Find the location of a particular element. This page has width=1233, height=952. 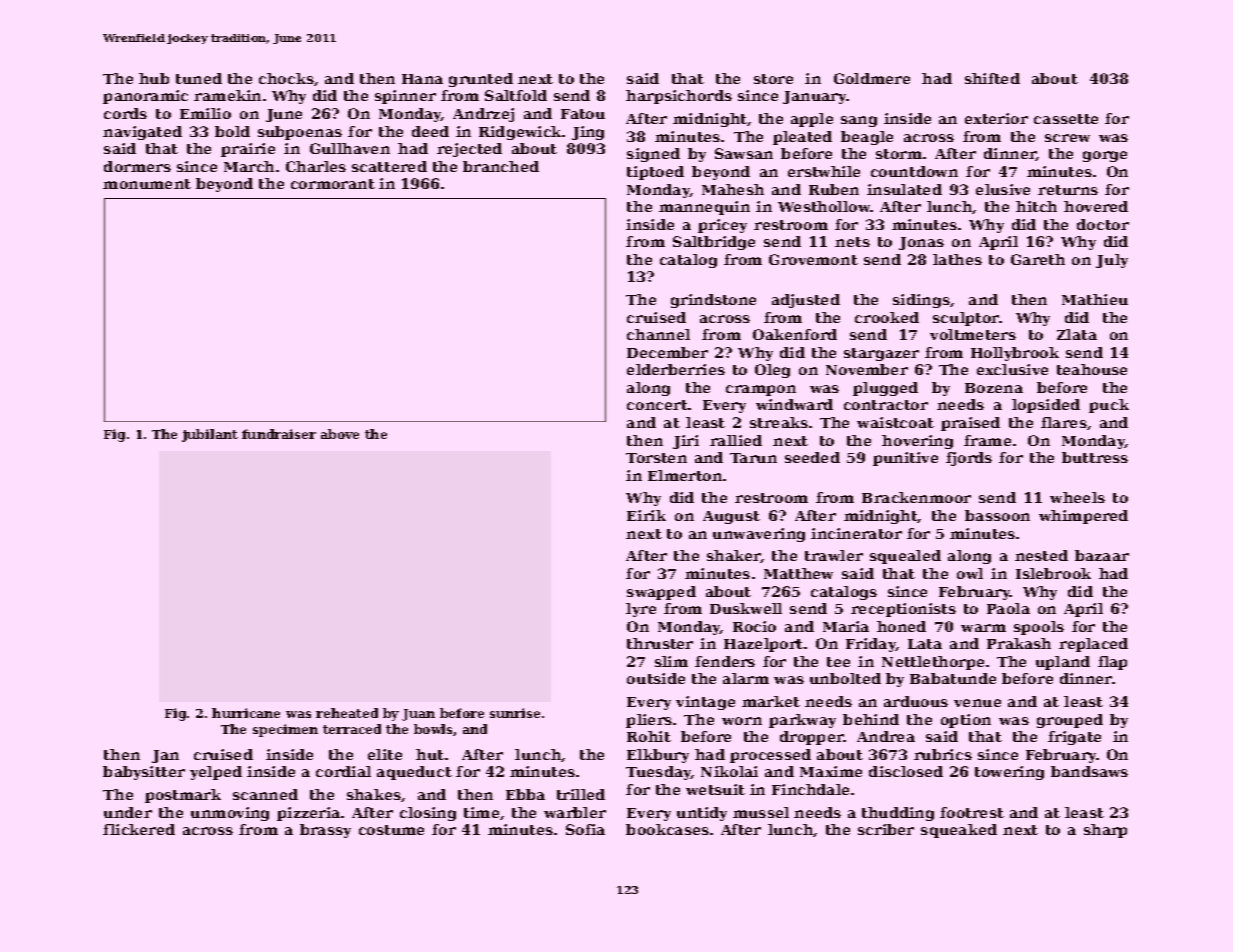

grunted is located at coordinates (481, 80).
